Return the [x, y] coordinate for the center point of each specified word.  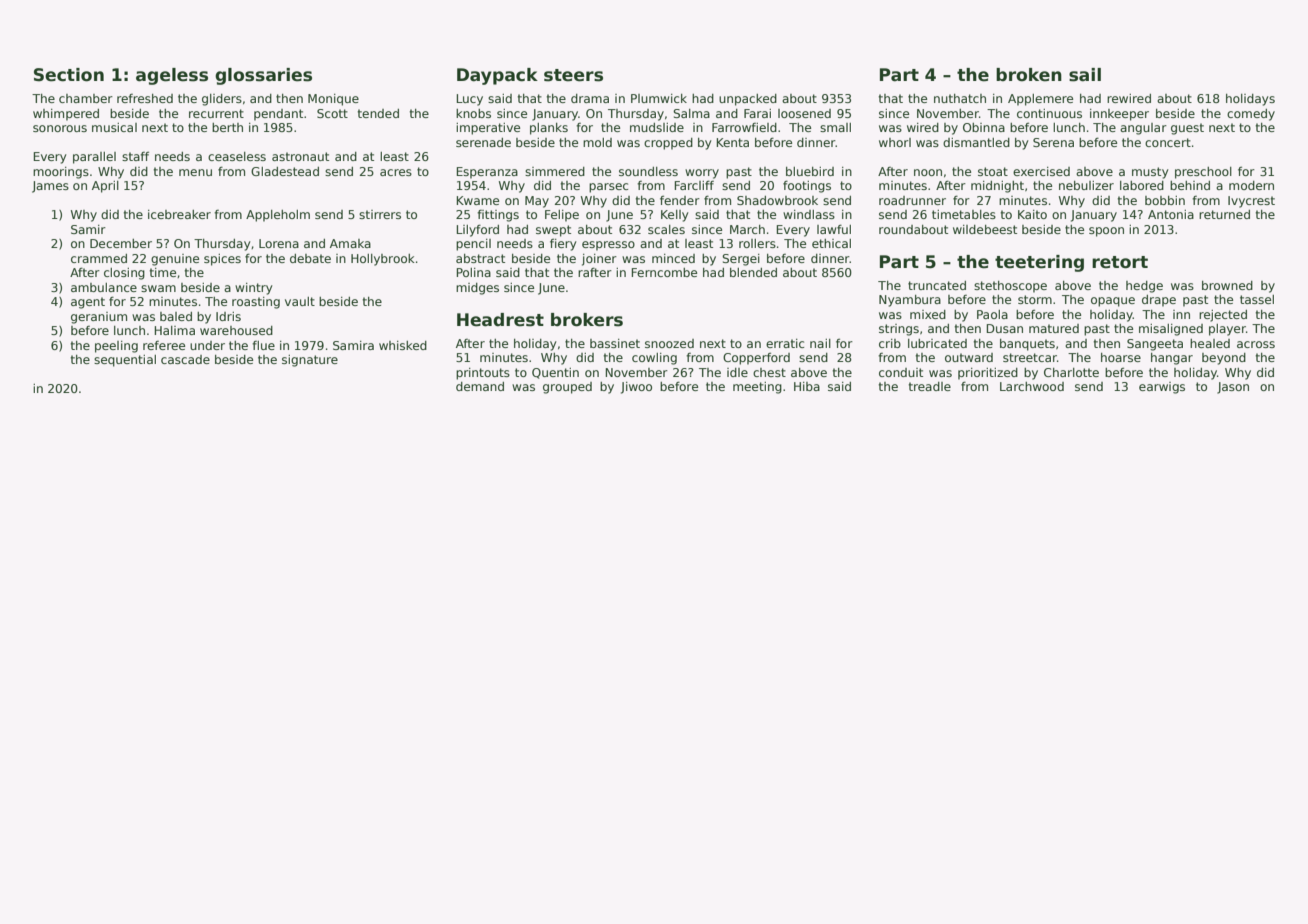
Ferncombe [664, 272]
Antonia [1171, 214]
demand [480, 386]
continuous [1049, 113]
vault [300, 301]
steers [573, 75]
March [747, 229]
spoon [1106, 232]
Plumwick [659, 98]
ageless [172, 76]
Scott [332, 113]
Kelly [675, 216]
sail [1085, 75]
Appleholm [278, 216]
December [121, 243]
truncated [937, 285]
